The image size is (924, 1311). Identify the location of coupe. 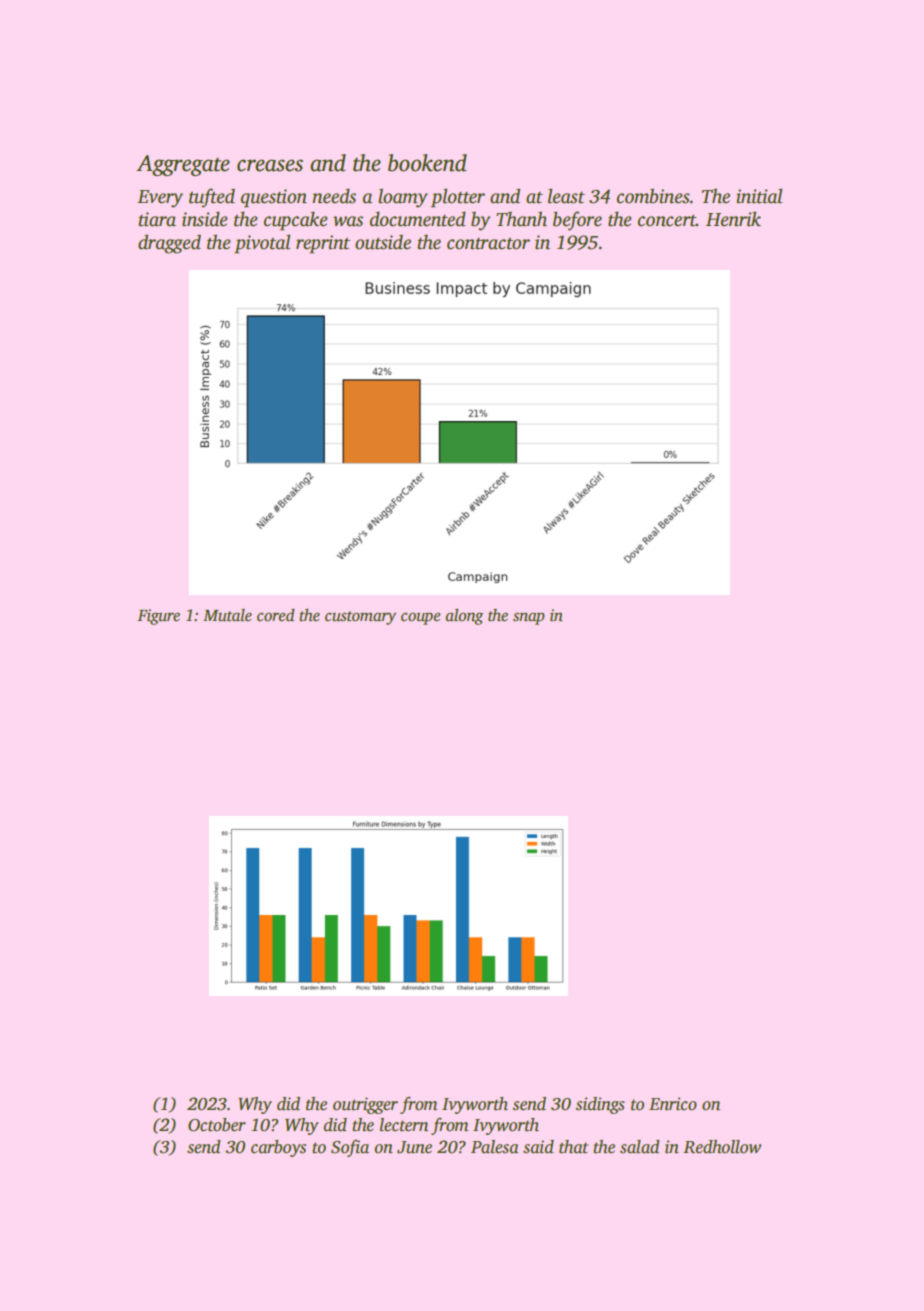
(421, 618).
